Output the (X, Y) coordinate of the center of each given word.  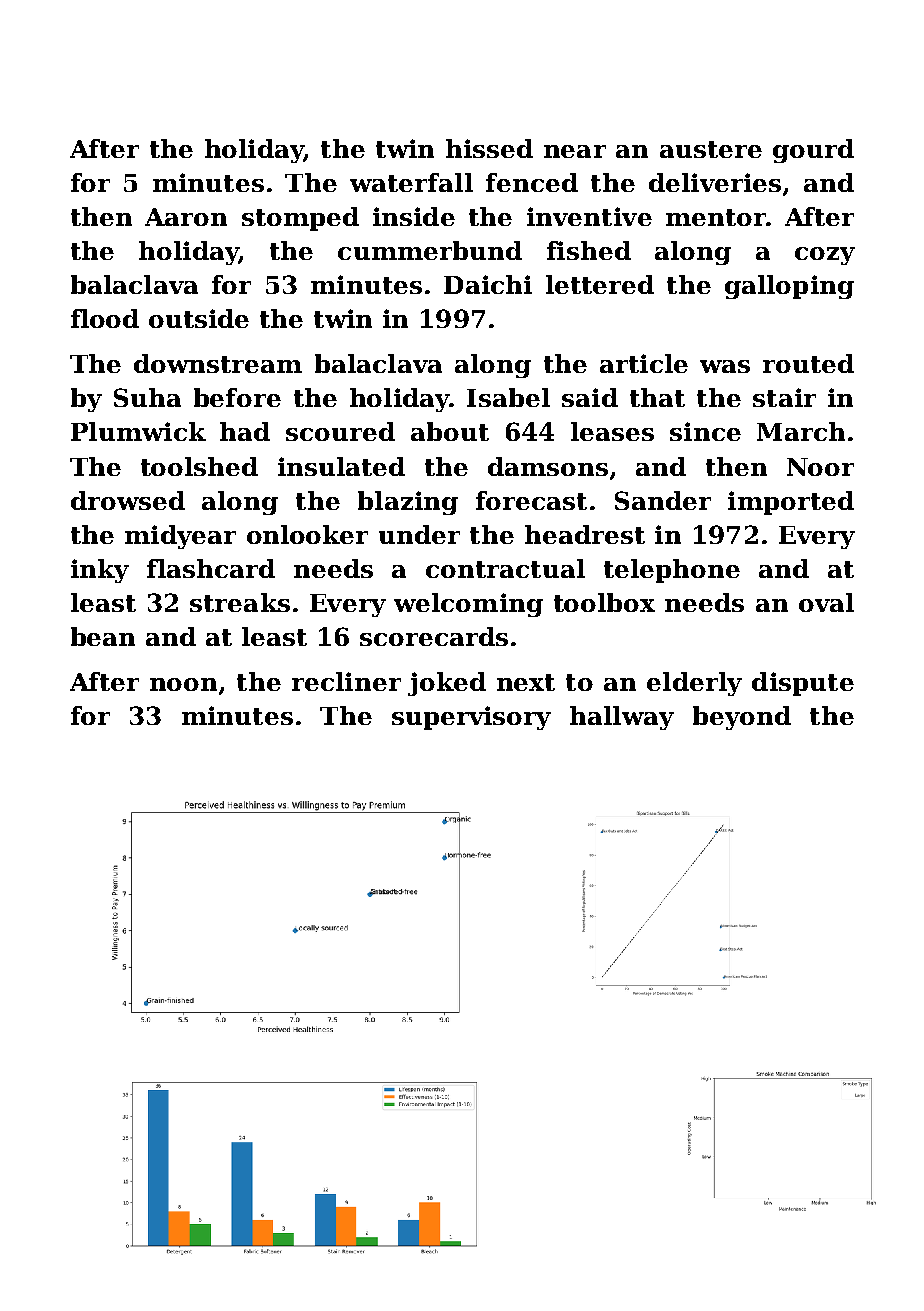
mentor (716, 217)
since (705, 431)
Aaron (186, 217)
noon (183, 684)
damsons (548, 466)
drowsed (128, 500)
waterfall (411, 182)
